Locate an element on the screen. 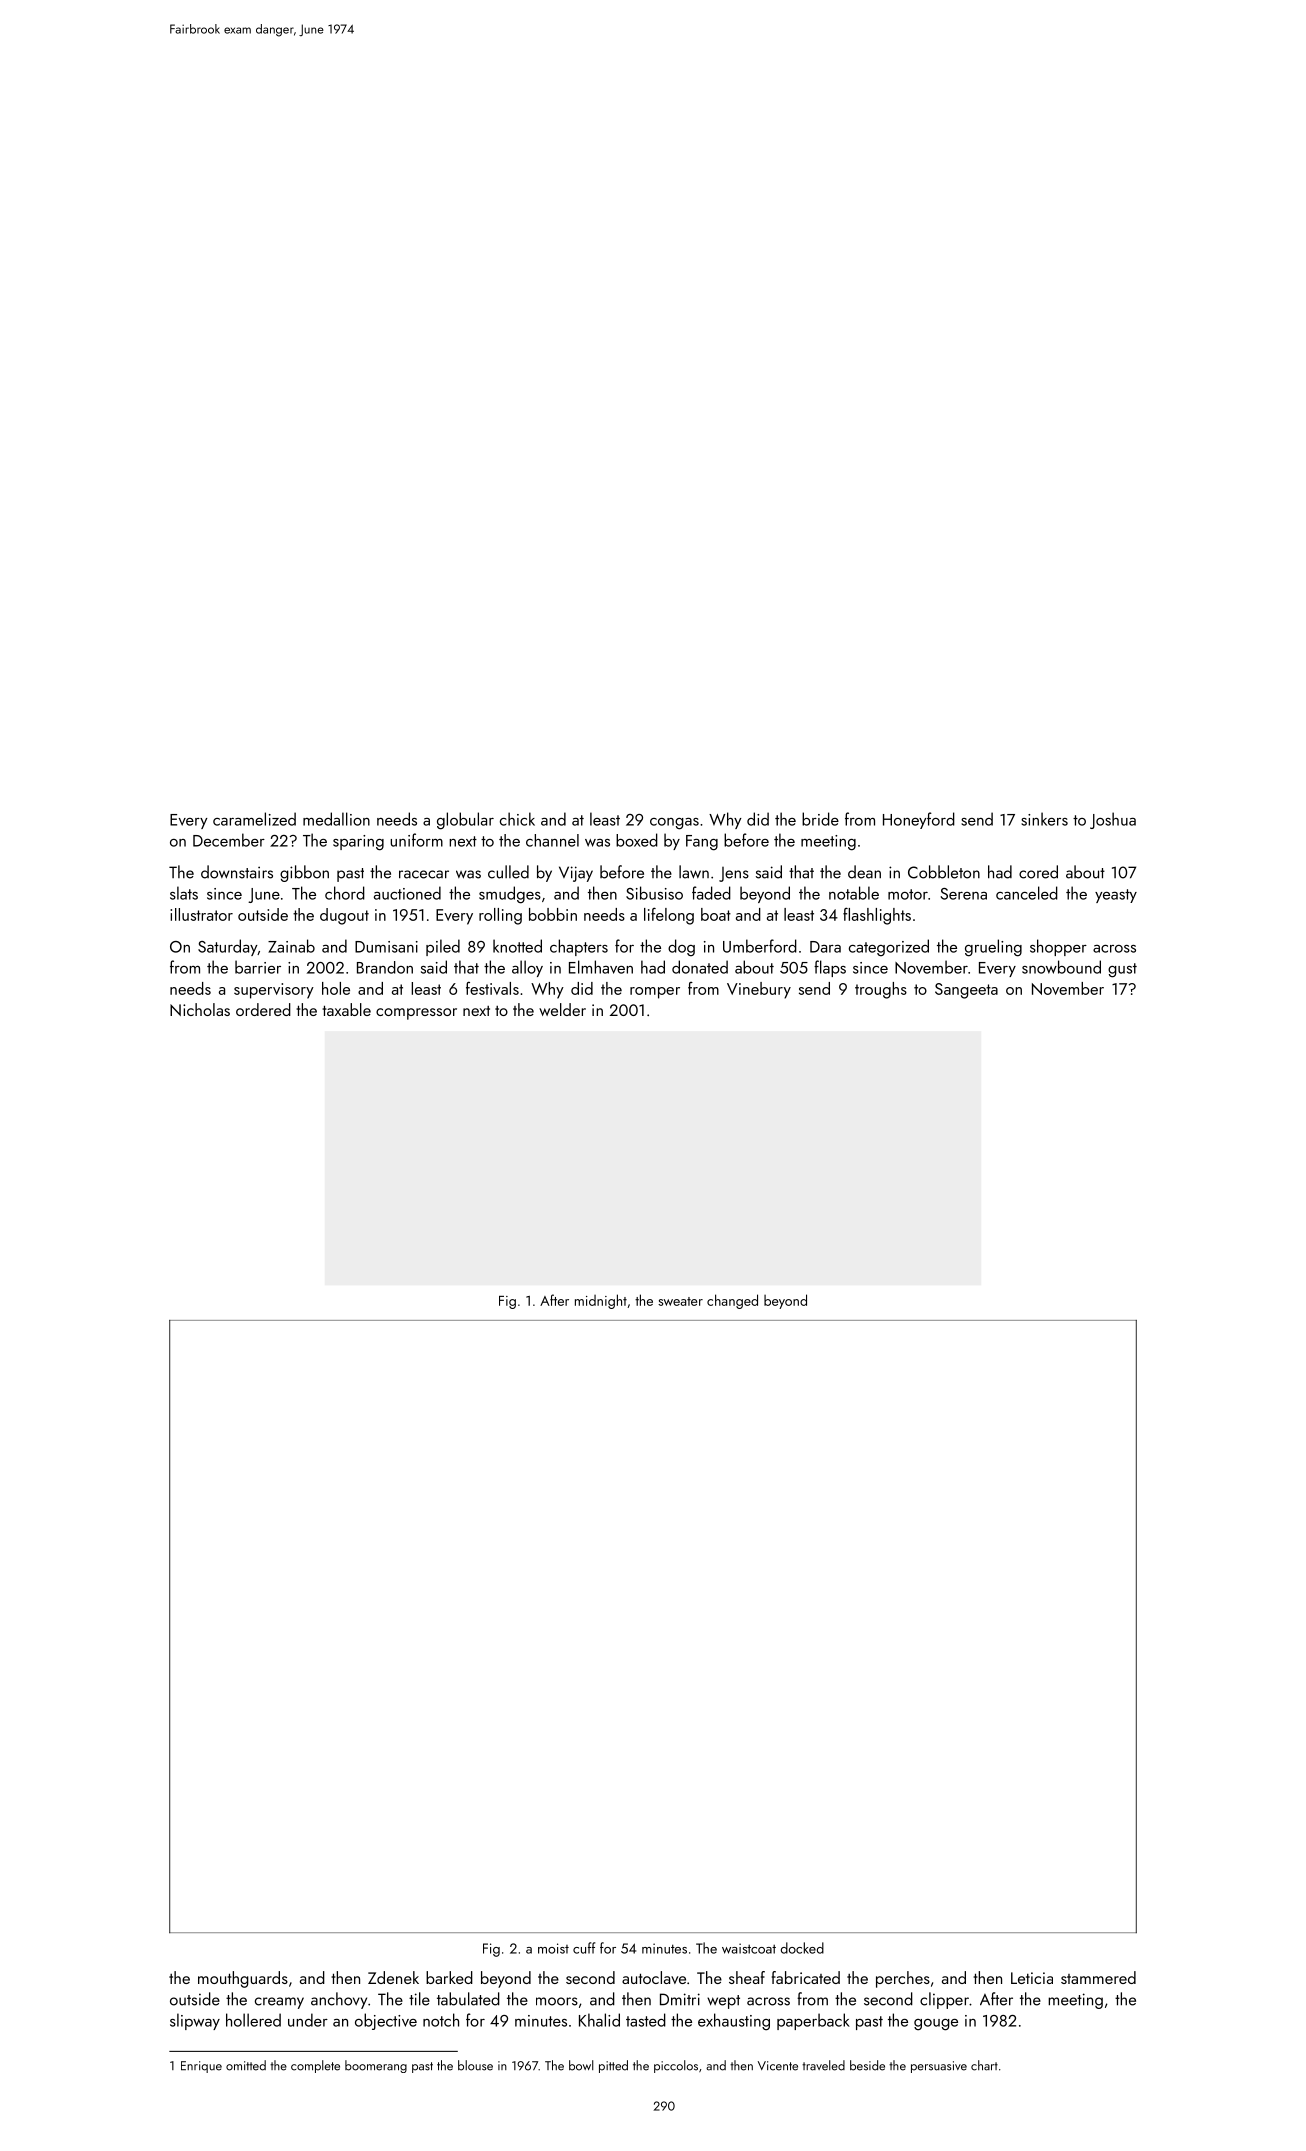 The width and height of the screenshot is (1306, 2151). chick is located at coordinates (517, 819).
